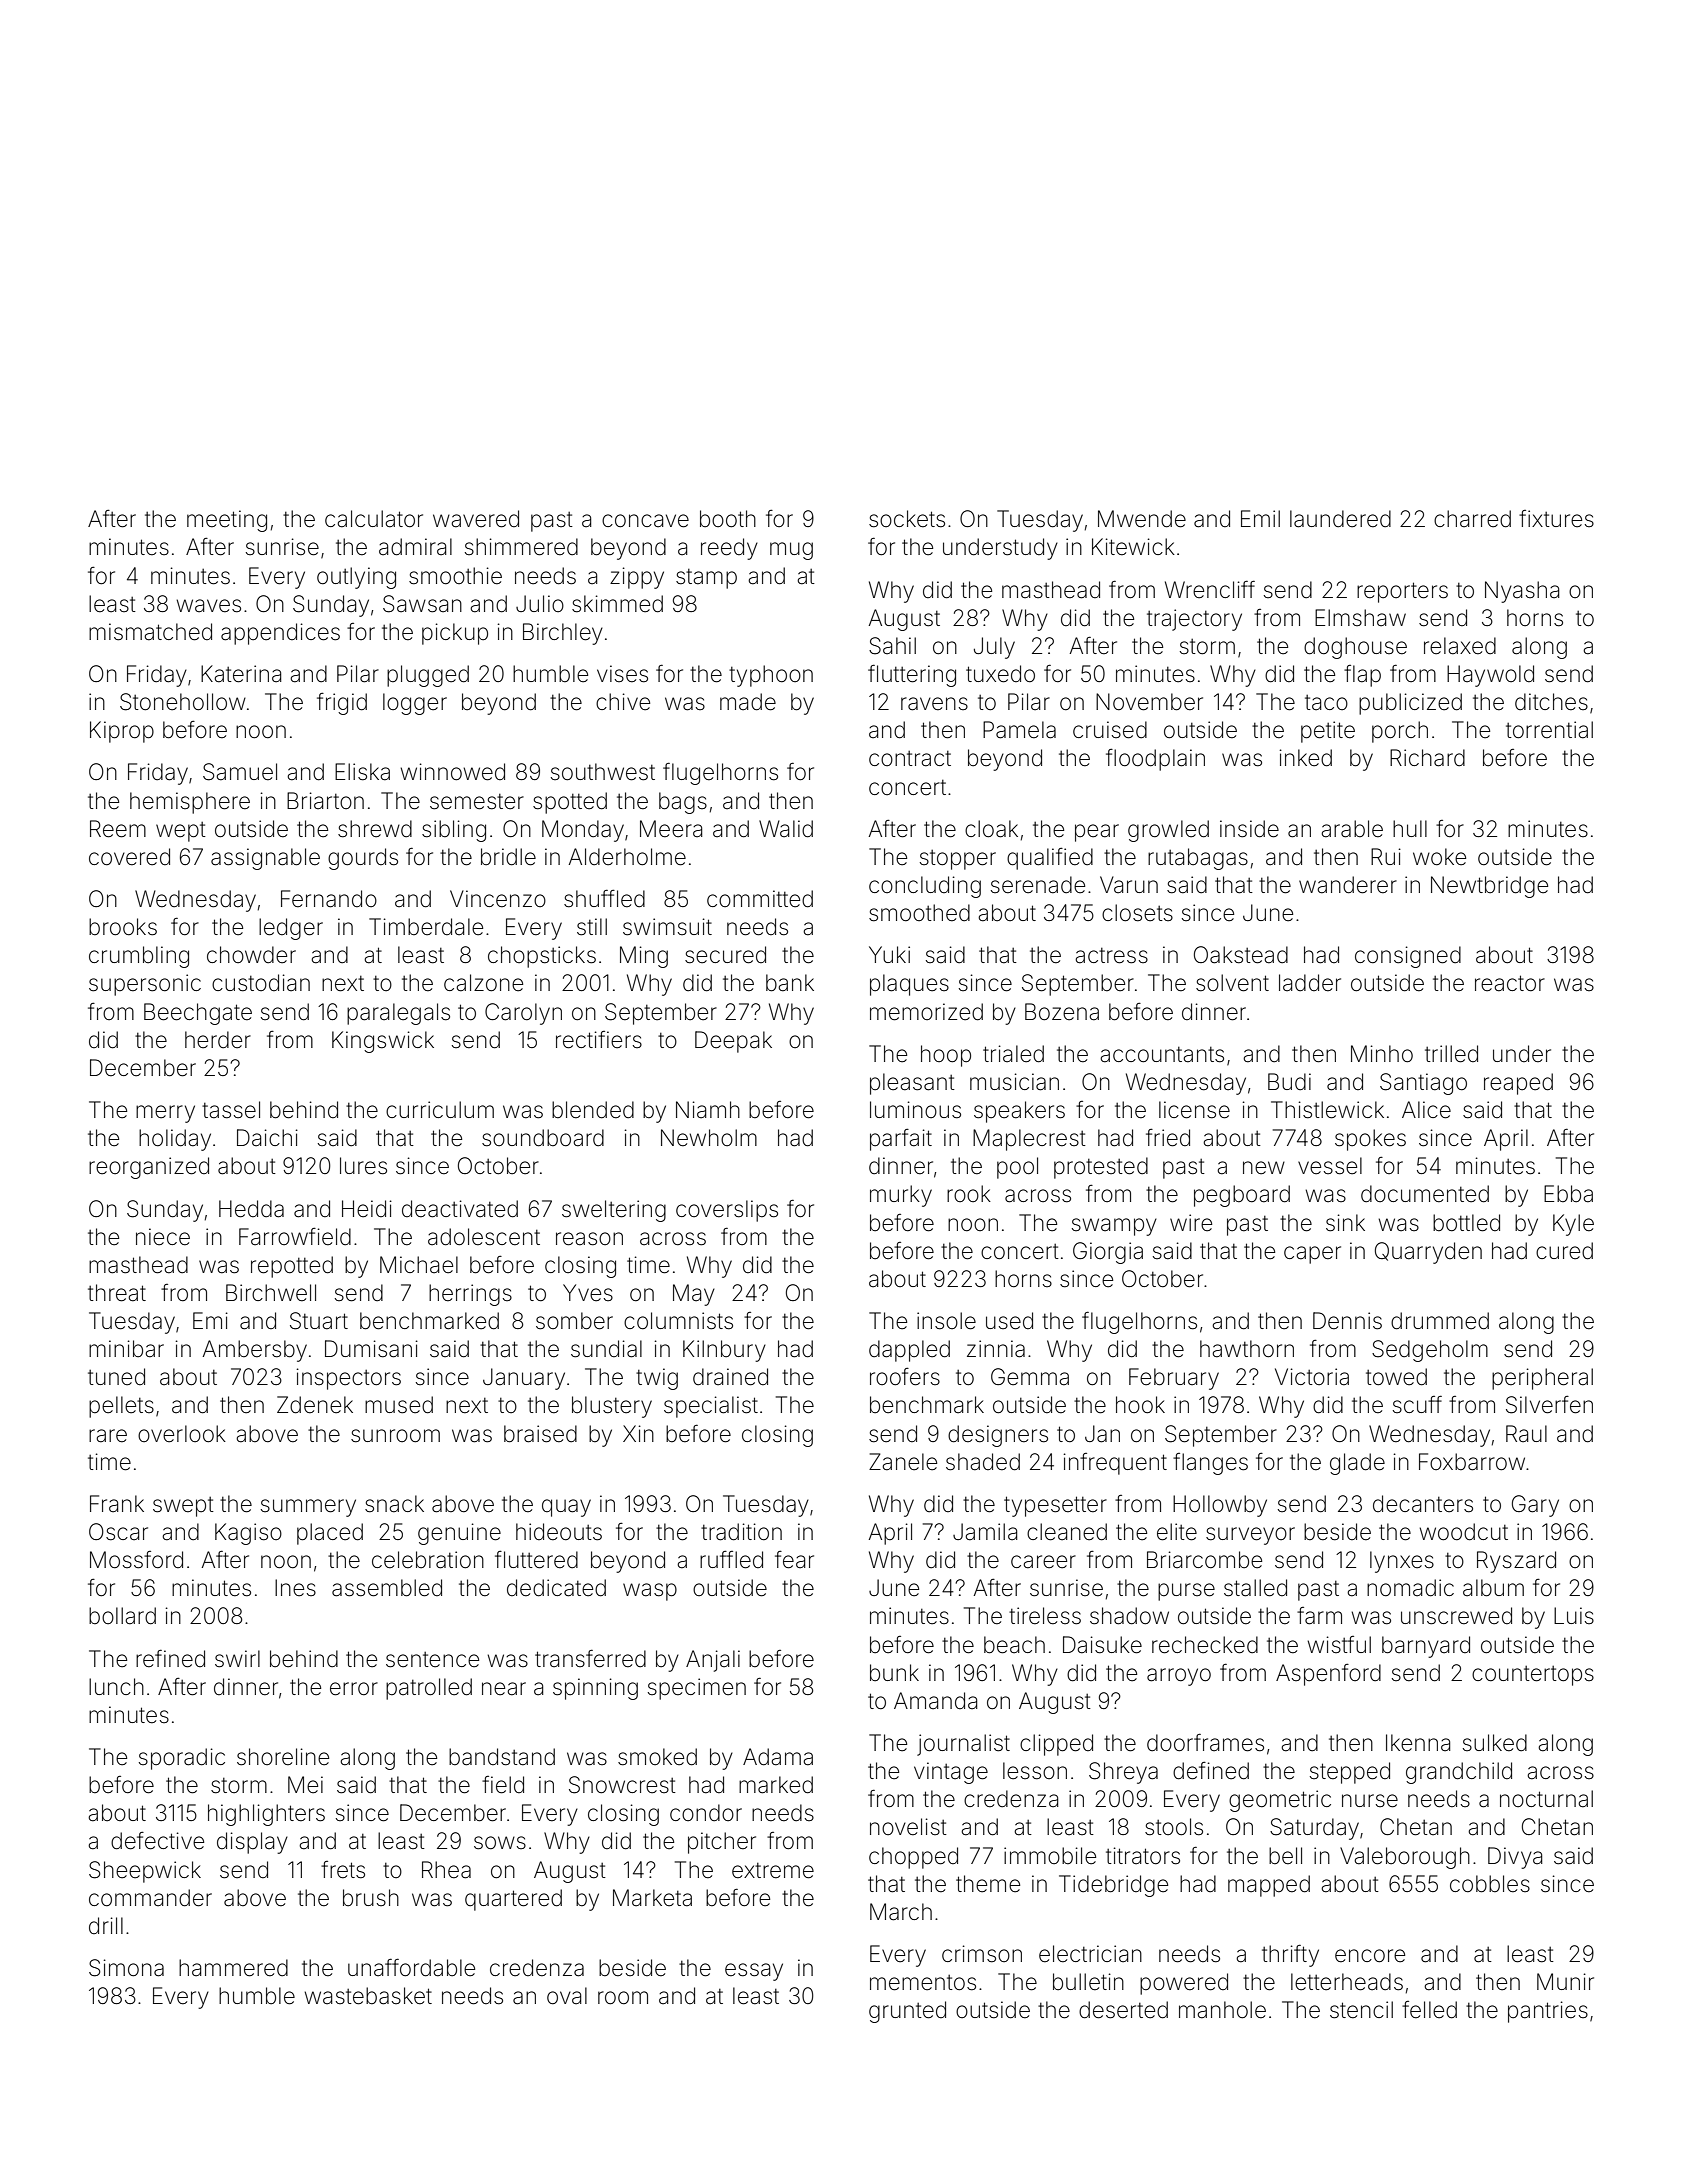 The width and height of the screenshot is (1683, 2178). Describe the element at coordinates (645, 521) in the screenshot. I see `concave` at that location.
